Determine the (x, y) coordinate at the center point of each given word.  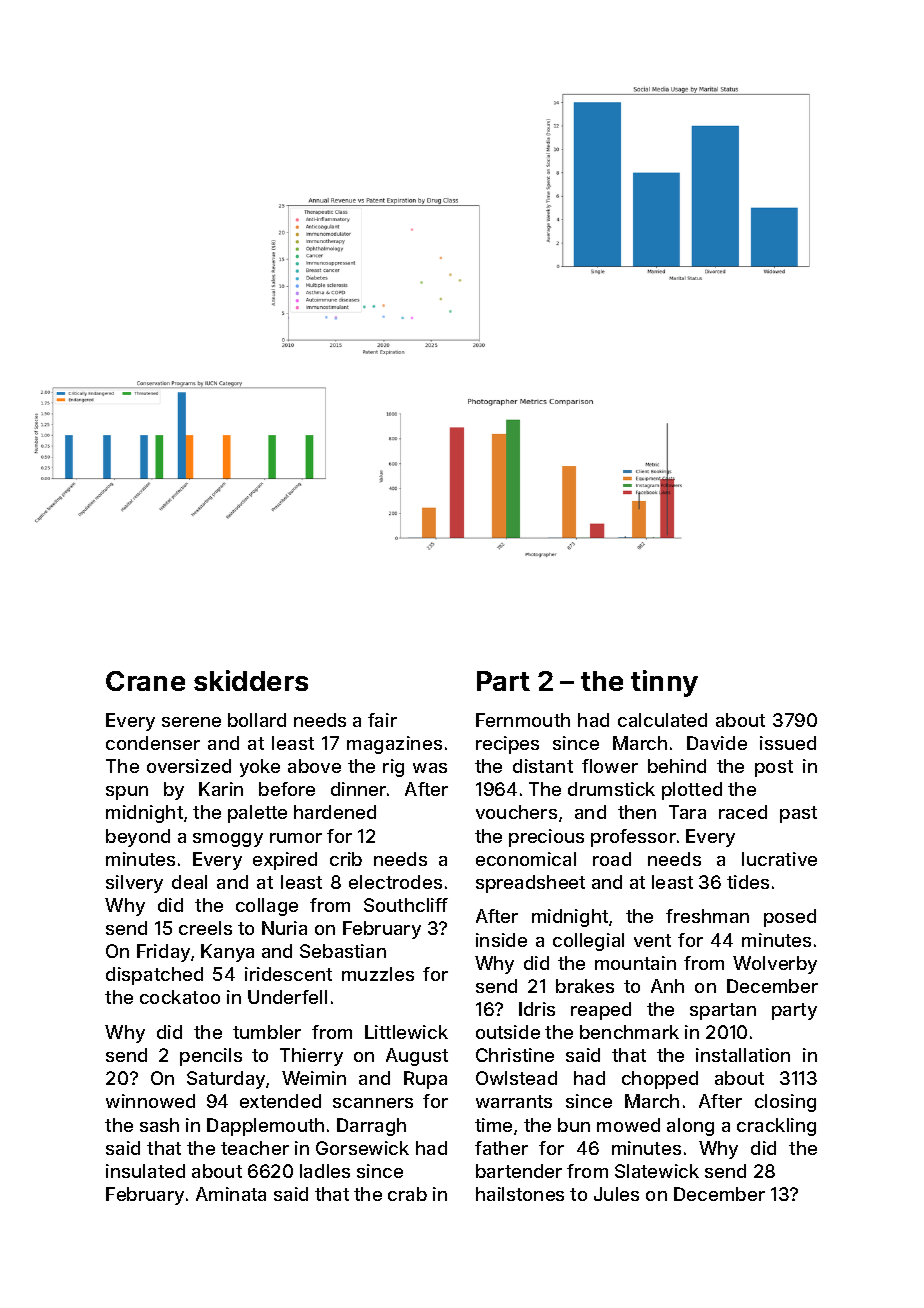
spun (127, 793)
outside (508, 1032)
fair (382, 720)
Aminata (231, 1194)
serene (191, 722)
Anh (667, 986)
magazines (394, 745)
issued (788, 743)
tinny (664, 683)
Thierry (311, 1057)
